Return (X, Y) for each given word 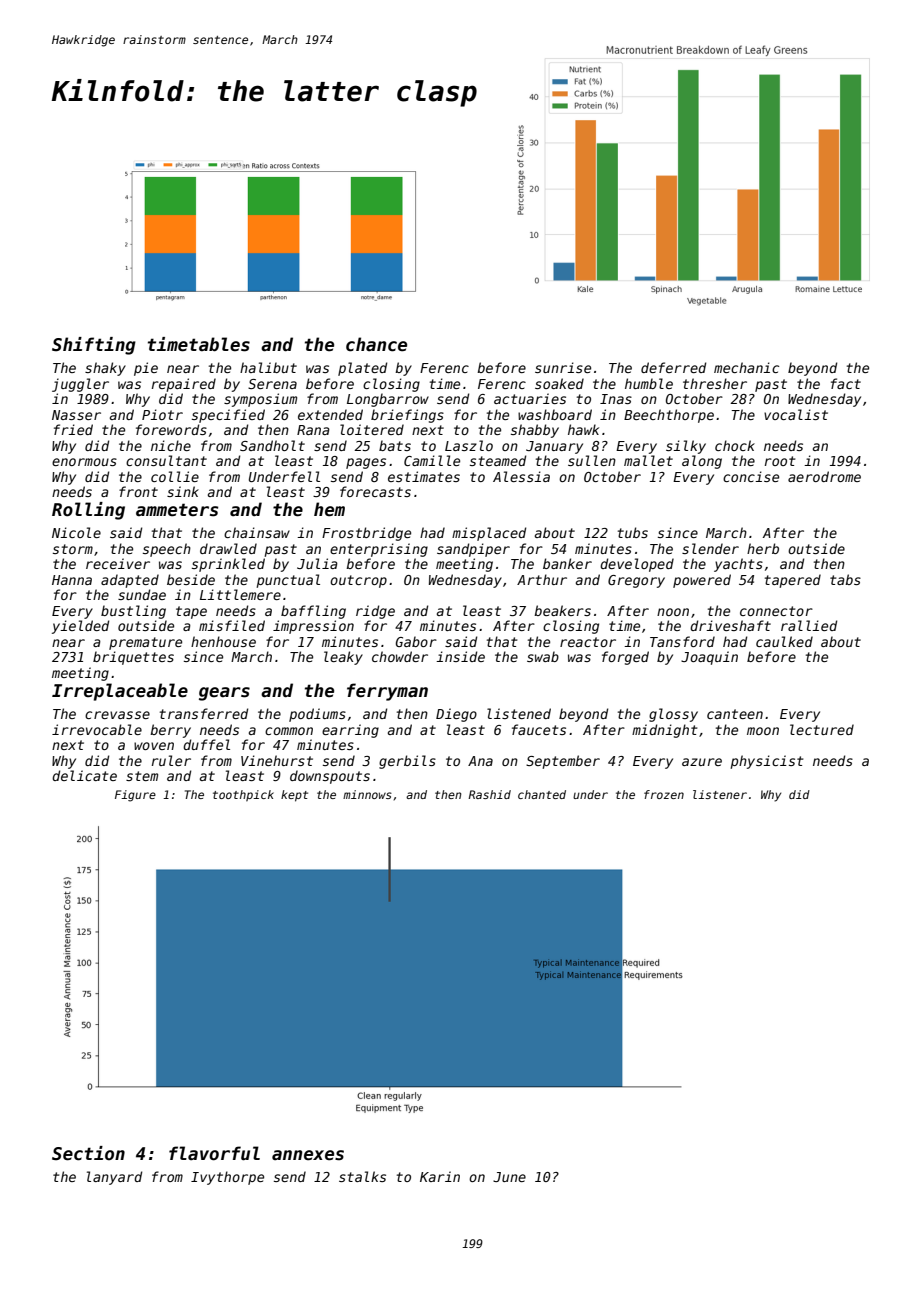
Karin (440, 1176)
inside (460, 656)
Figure (135, 796)
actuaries (530, 398)
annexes (308, 1155)
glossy (673, 715)
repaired (184, 385)
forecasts (375, 491)
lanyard (114, 1178)
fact (846, 383)
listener (720, 794)
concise (751, 476)
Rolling (88, 511)
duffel (206, 744)
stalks (362, 1176)
